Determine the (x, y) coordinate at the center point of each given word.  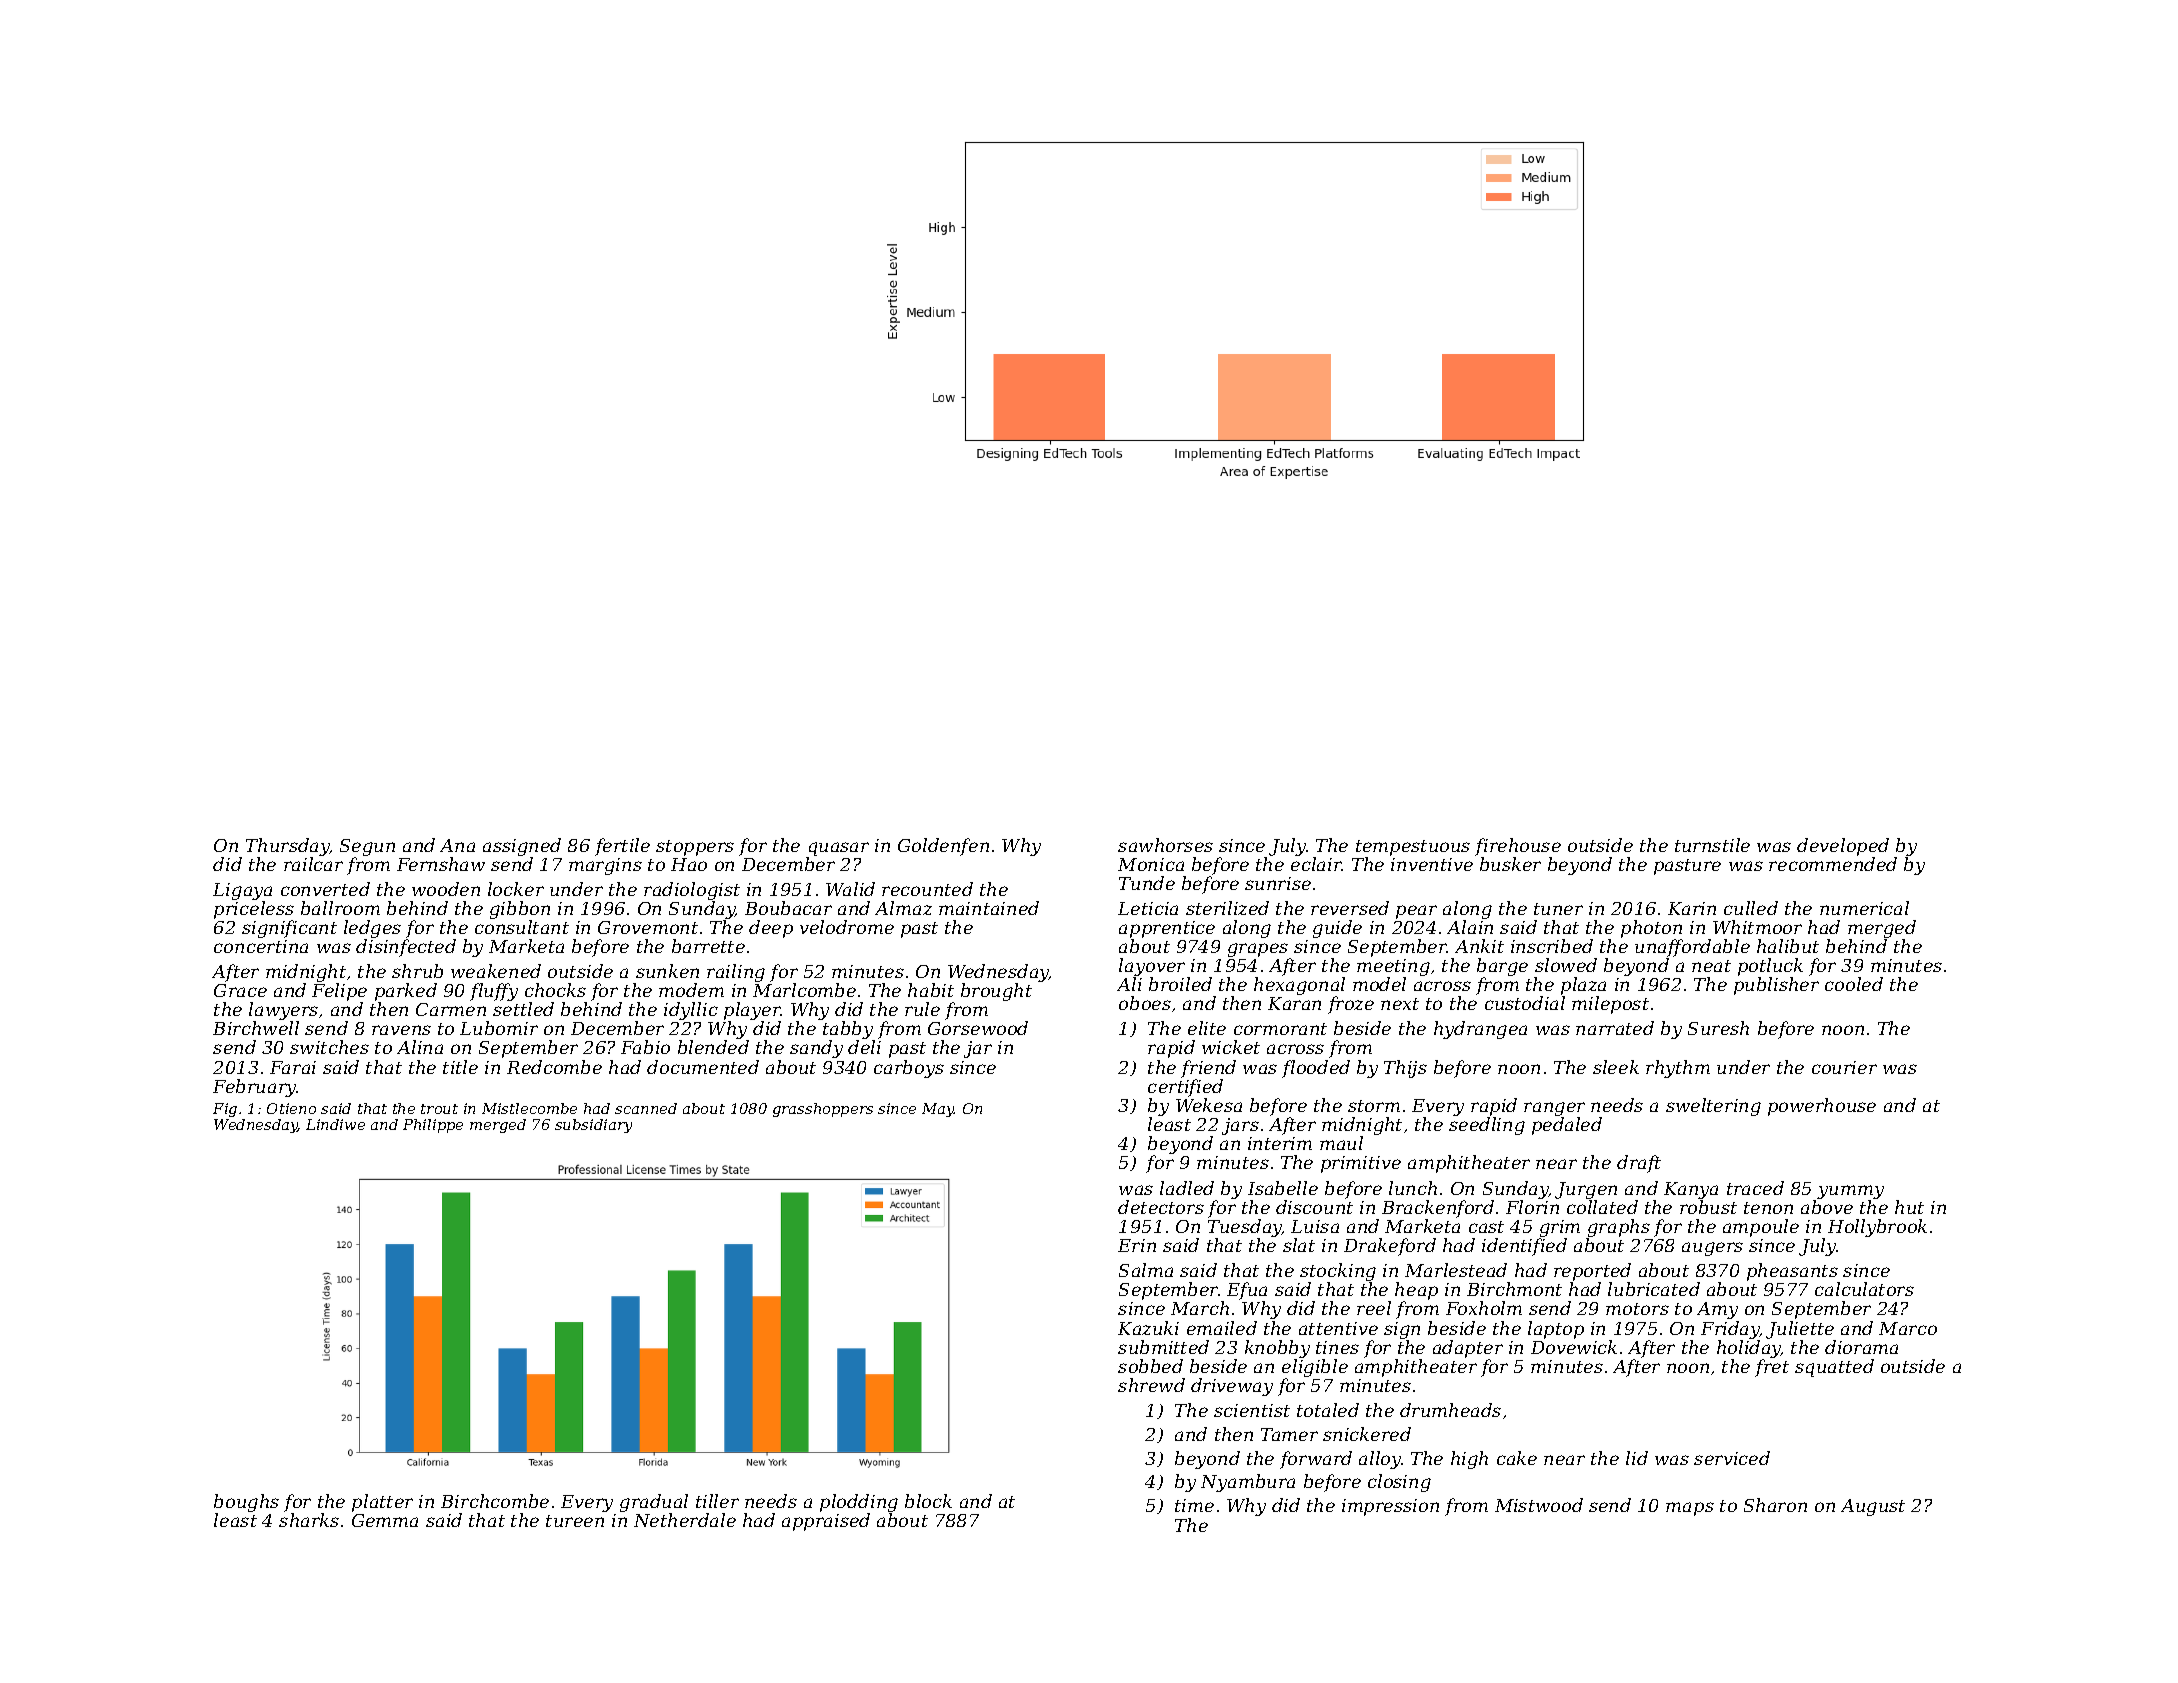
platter (382, 1503)
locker (516, 889)
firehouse (1518, 847)
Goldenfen (943, 847)
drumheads (1450, 1410)
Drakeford (1390, 1247)
